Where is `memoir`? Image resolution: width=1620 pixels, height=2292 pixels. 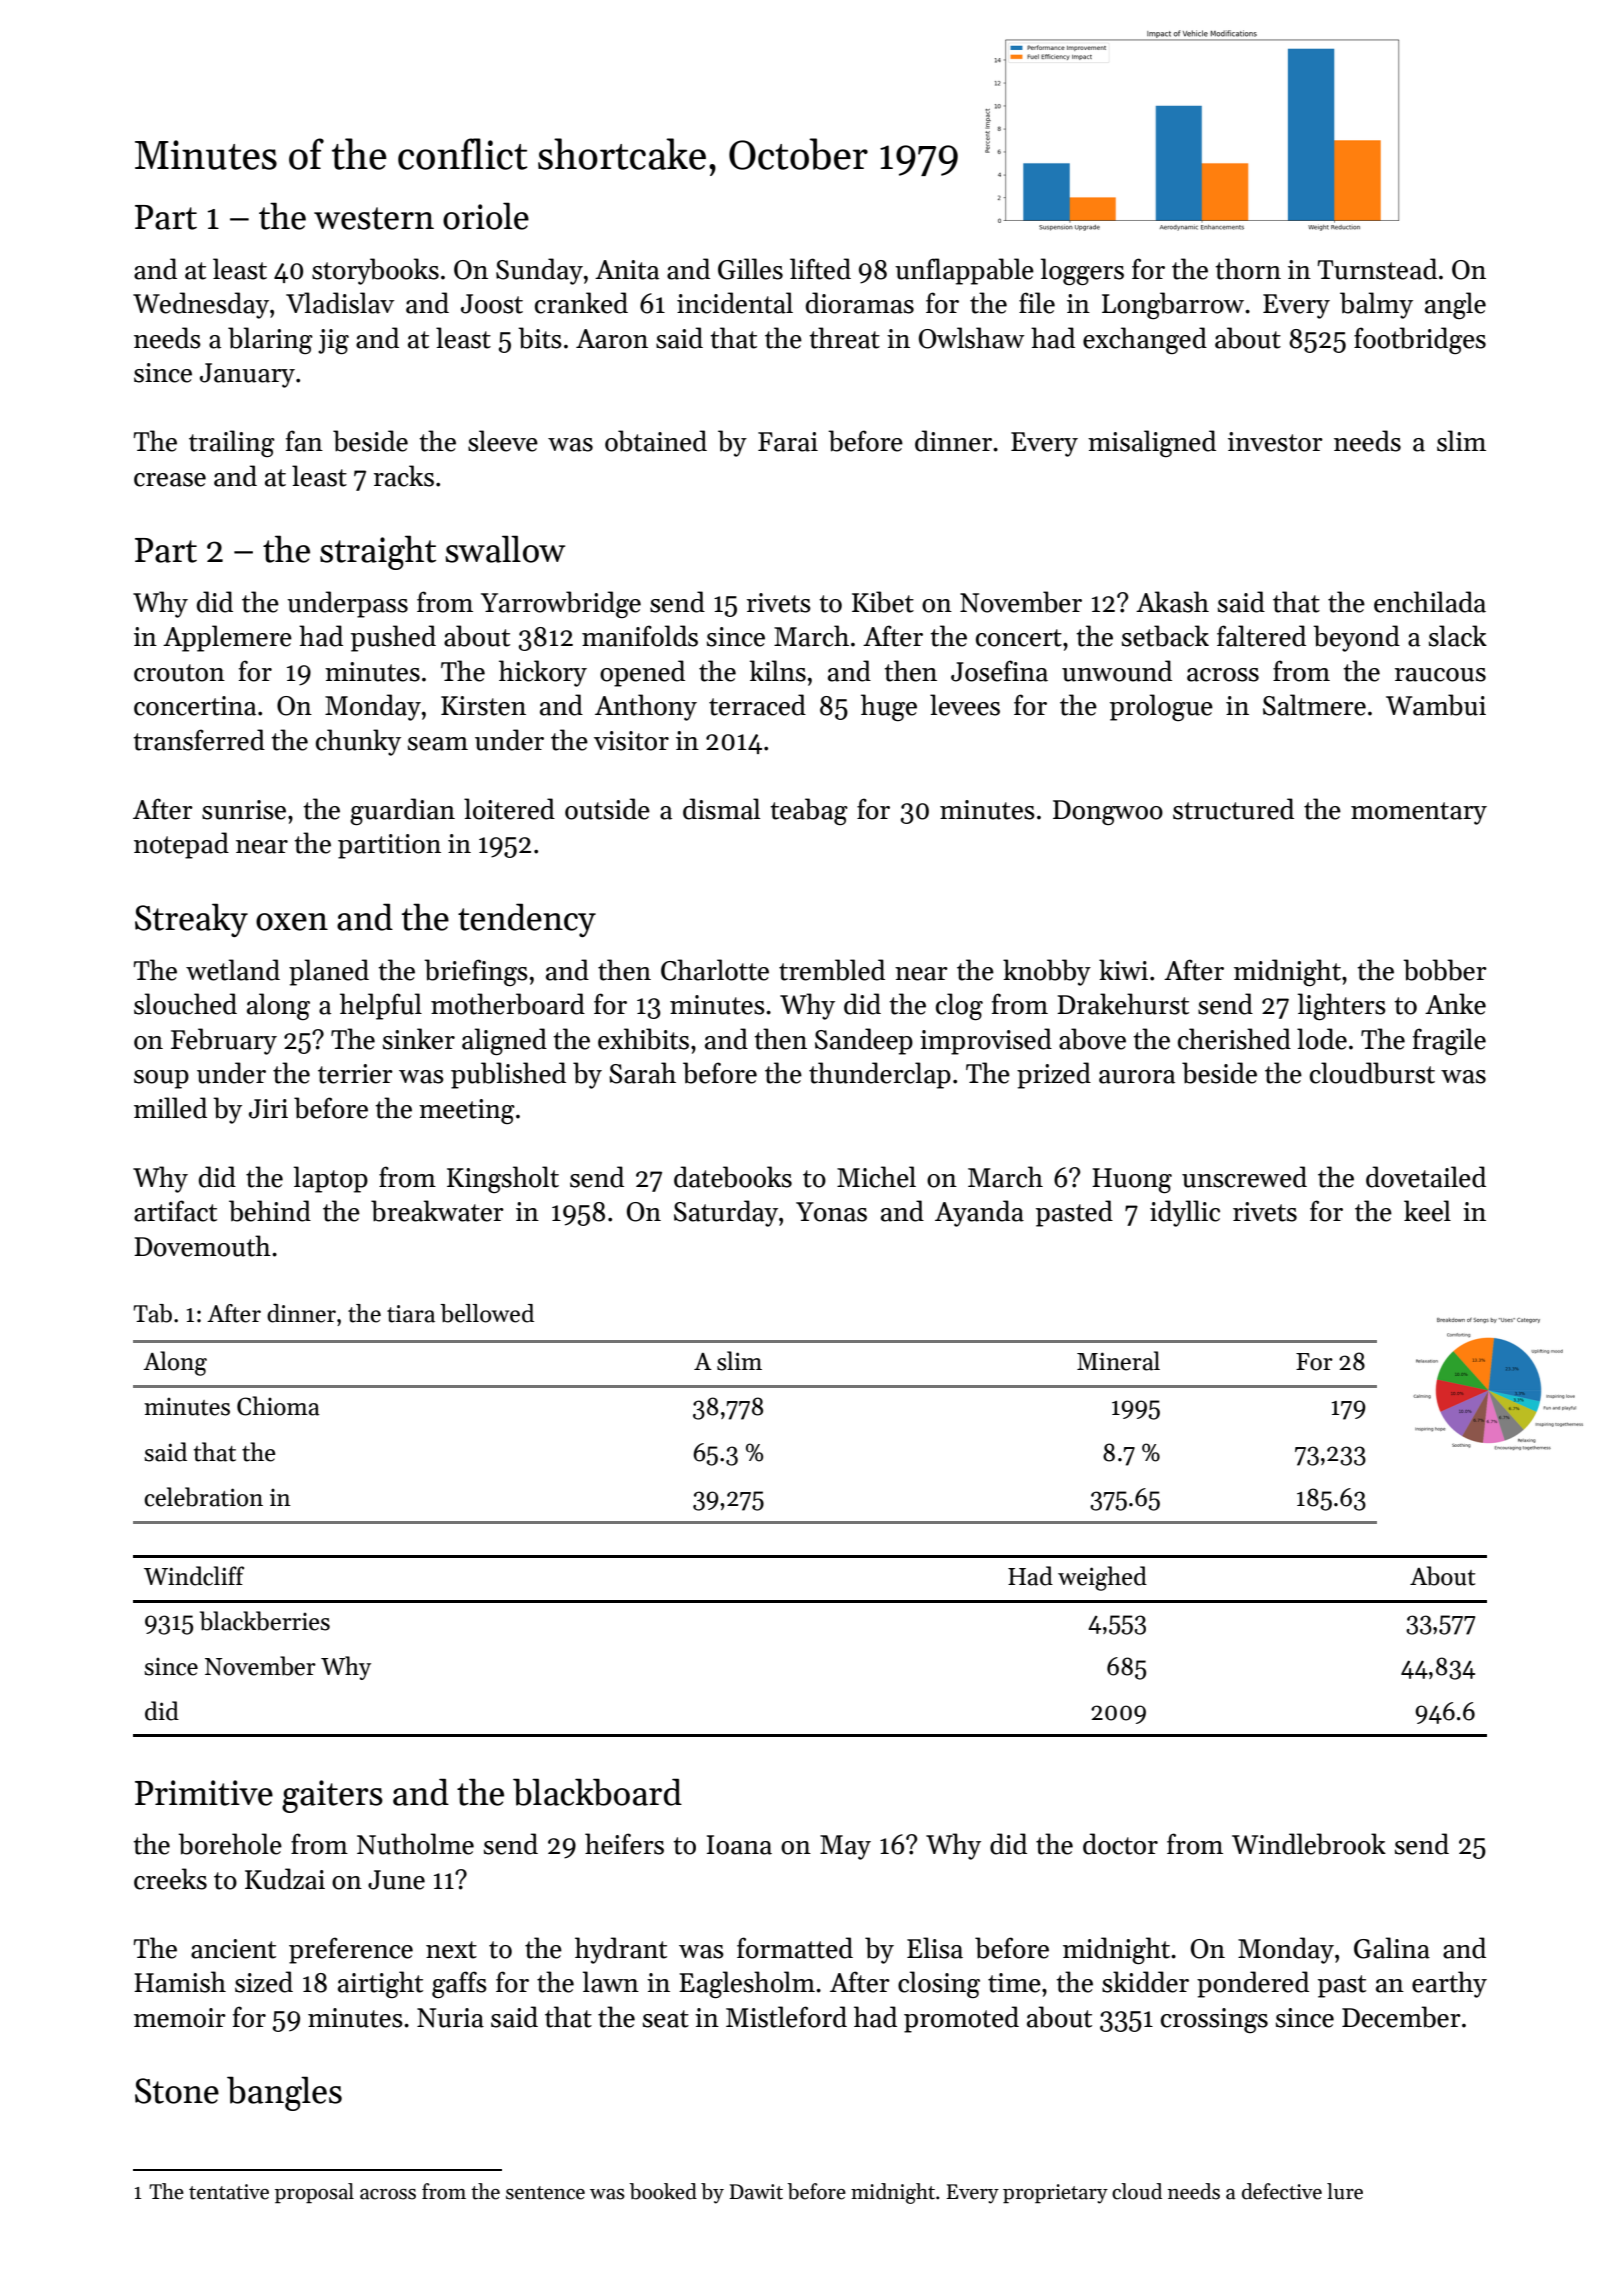 memoir is located at coordinates (180, 2018).
